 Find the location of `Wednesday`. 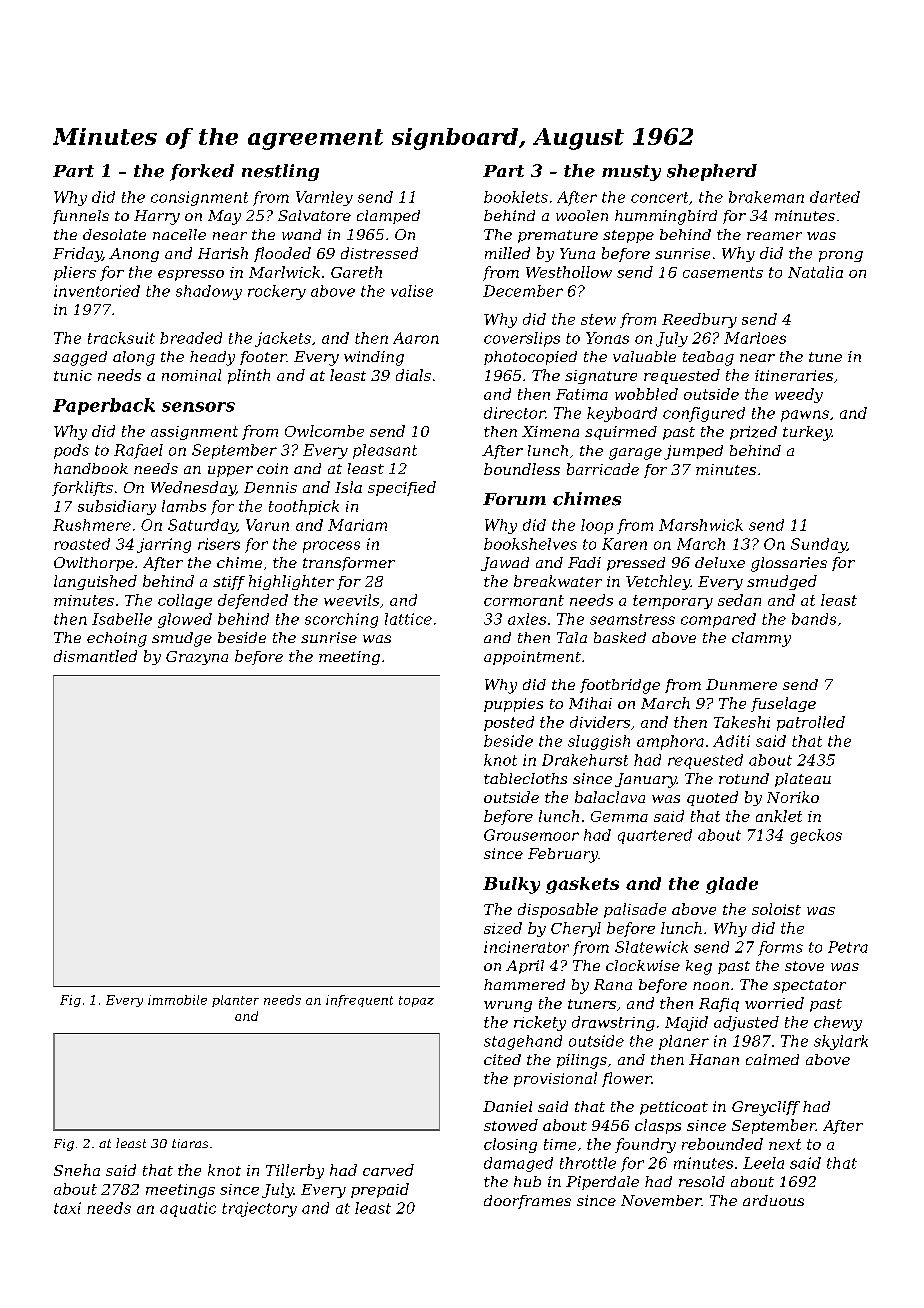

Wednesday is located at coordinates (193, 488).
